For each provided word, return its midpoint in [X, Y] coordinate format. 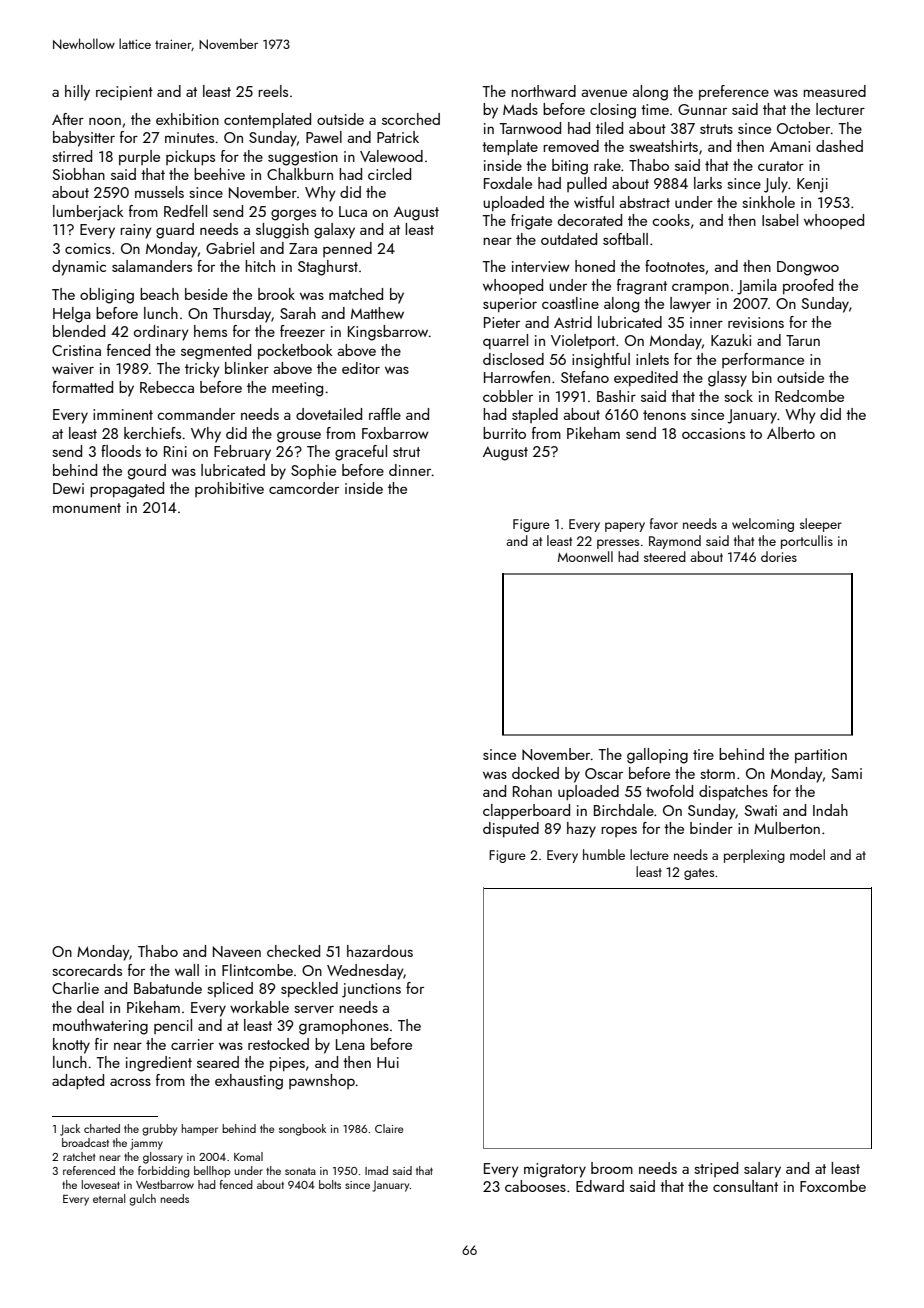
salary [762, 1170]
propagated [127, 490]
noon [105, 121]
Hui [388, 1062]
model [807, 854]
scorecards [87, 970]
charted [102, 1128]
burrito [504, 433]
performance [763, 360]
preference [734, 92]
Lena [350, 1044]
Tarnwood [530, 128]
